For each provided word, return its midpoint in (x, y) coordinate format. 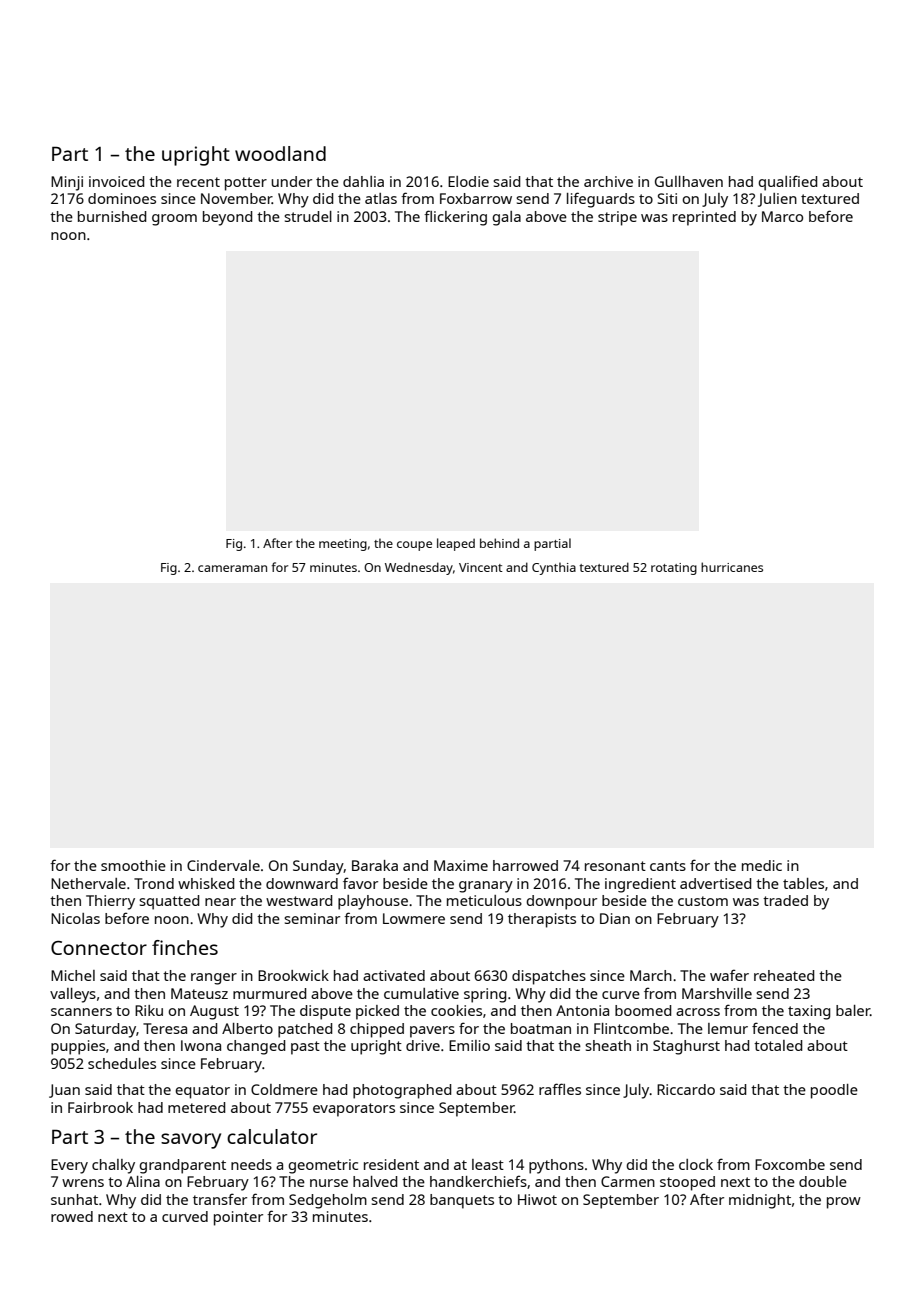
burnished (112, 216)
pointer (238, 1218)
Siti (667, 198)
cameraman (232, 568)
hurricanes (732, 567)
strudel (308, 216)
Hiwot (537, 1199)
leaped (456, 544)
